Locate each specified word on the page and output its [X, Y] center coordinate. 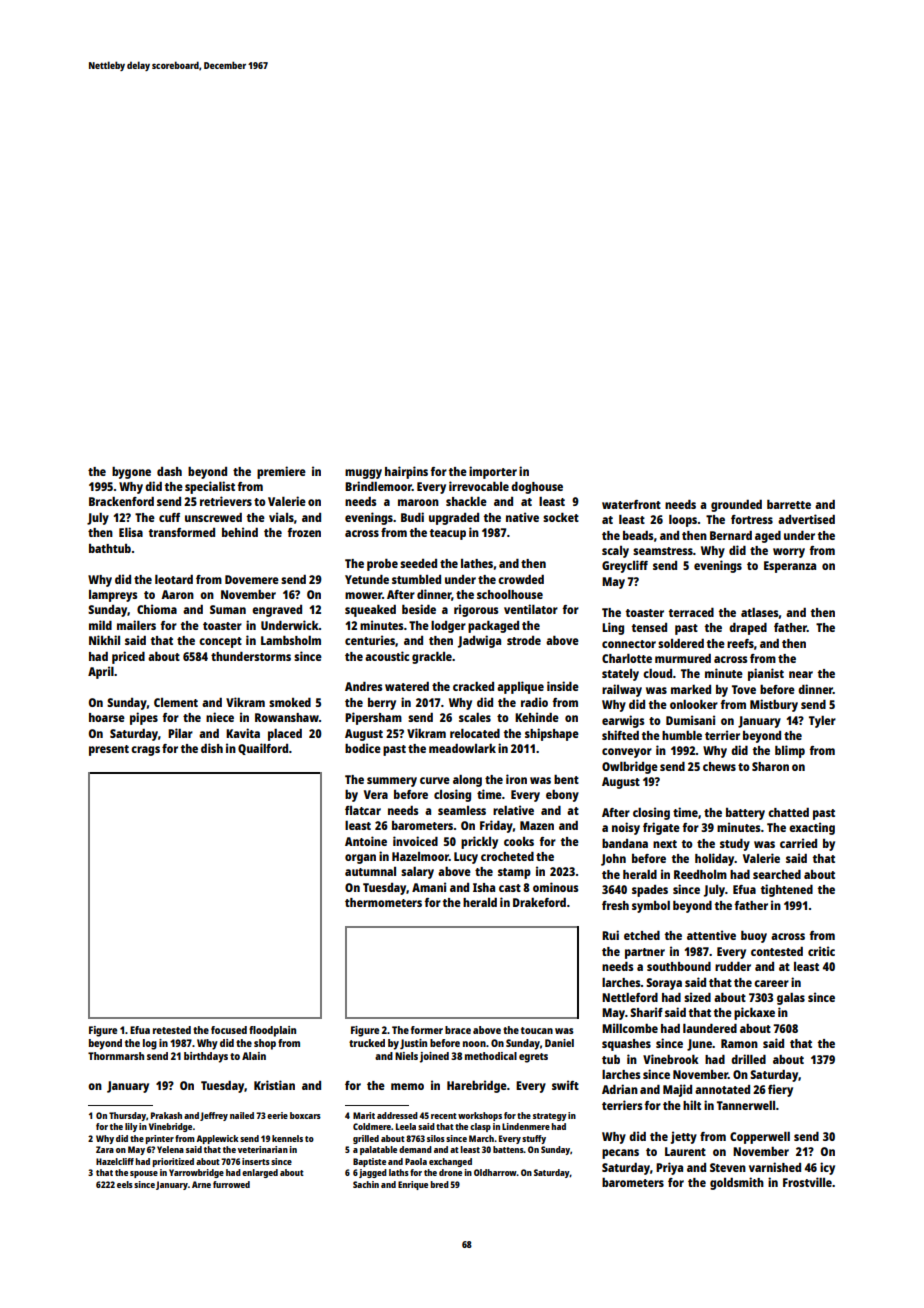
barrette [789, 504]
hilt [692, 1105]
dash [169, 471]
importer [493, 472]
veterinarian [263, 1149]
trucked [367, 1043]
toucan [537, 1030]
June [699, 1045]
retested [172, 1030]
